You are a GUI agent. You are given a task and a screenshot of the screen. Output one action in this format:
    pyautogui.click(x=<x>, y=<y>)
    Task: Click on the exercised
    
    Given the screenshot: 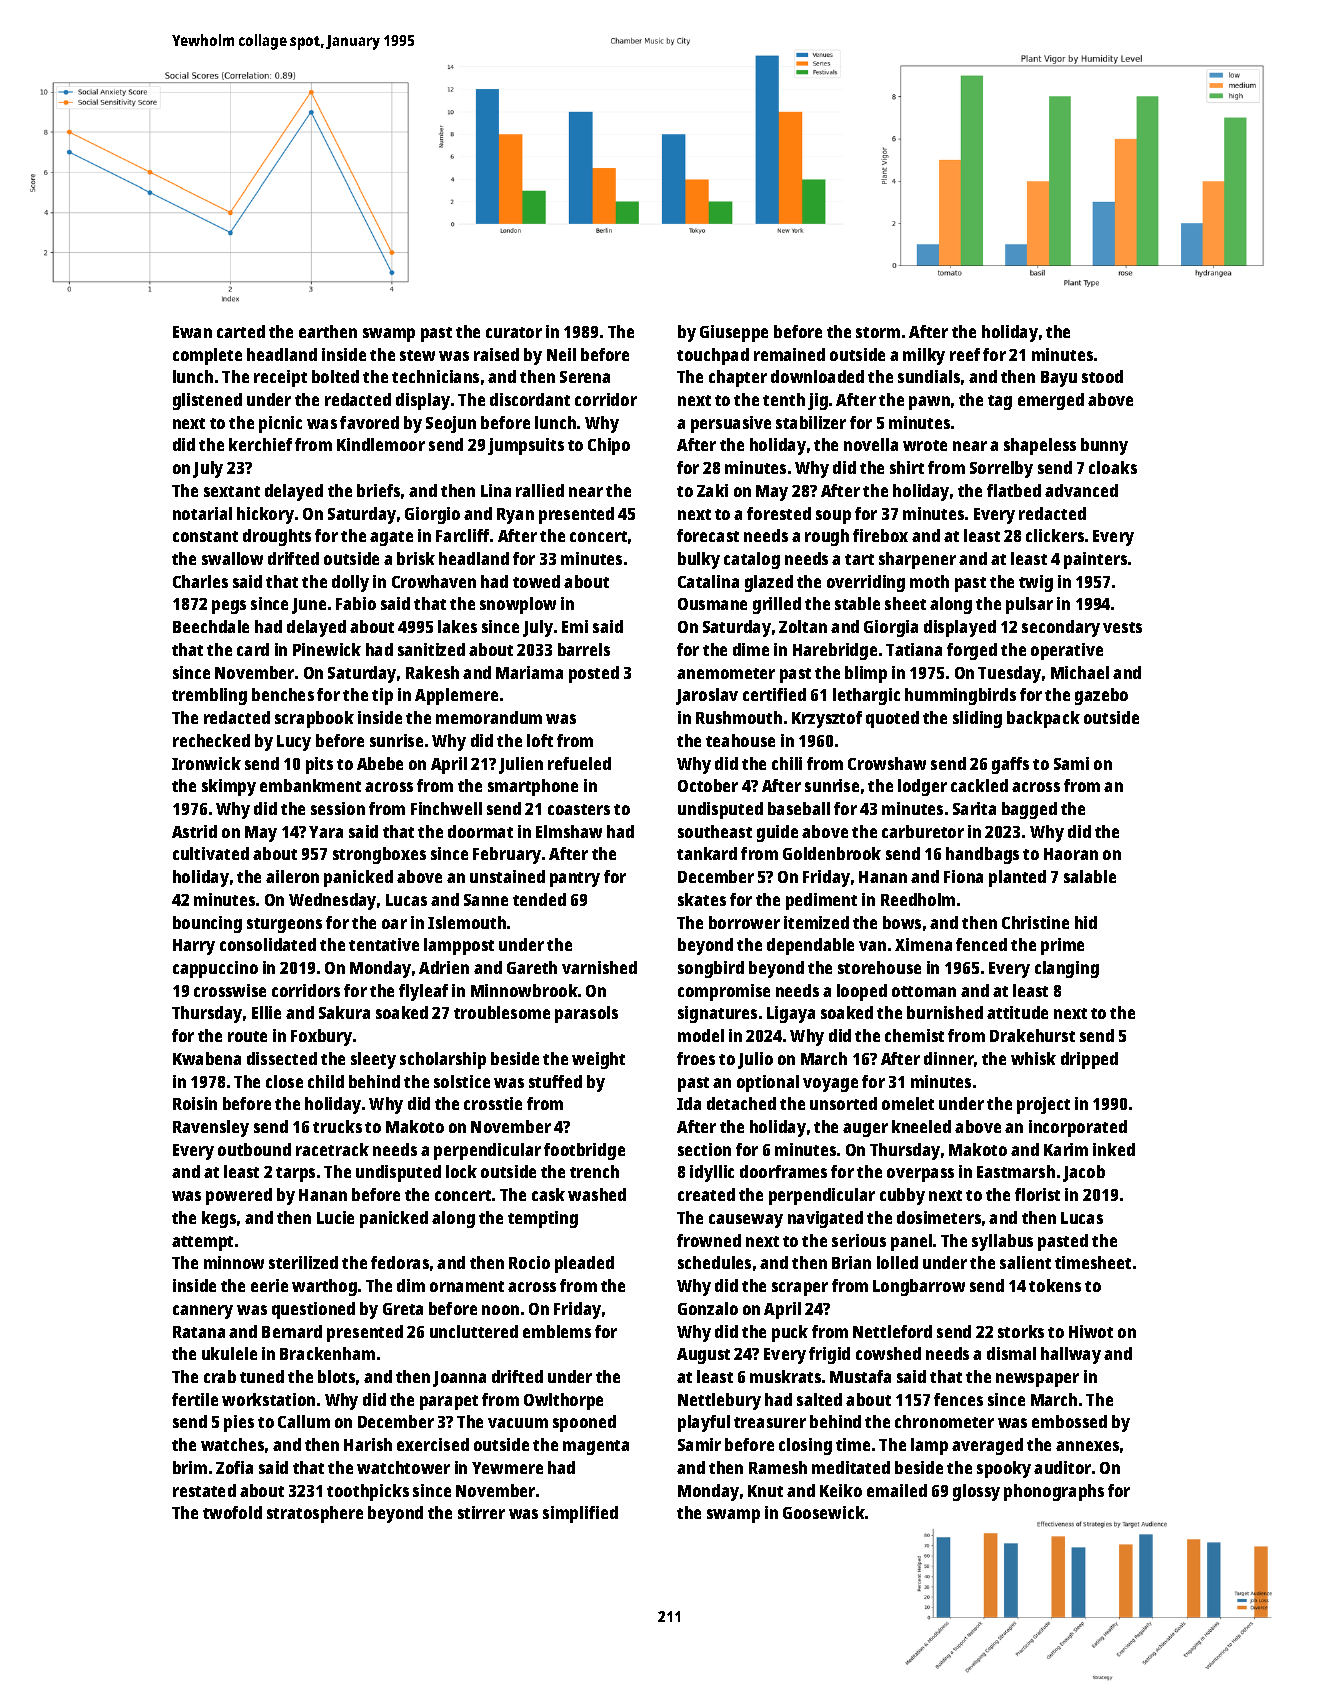 What is the action you would take?
    pyautogui.click(x=433, y=1444)
